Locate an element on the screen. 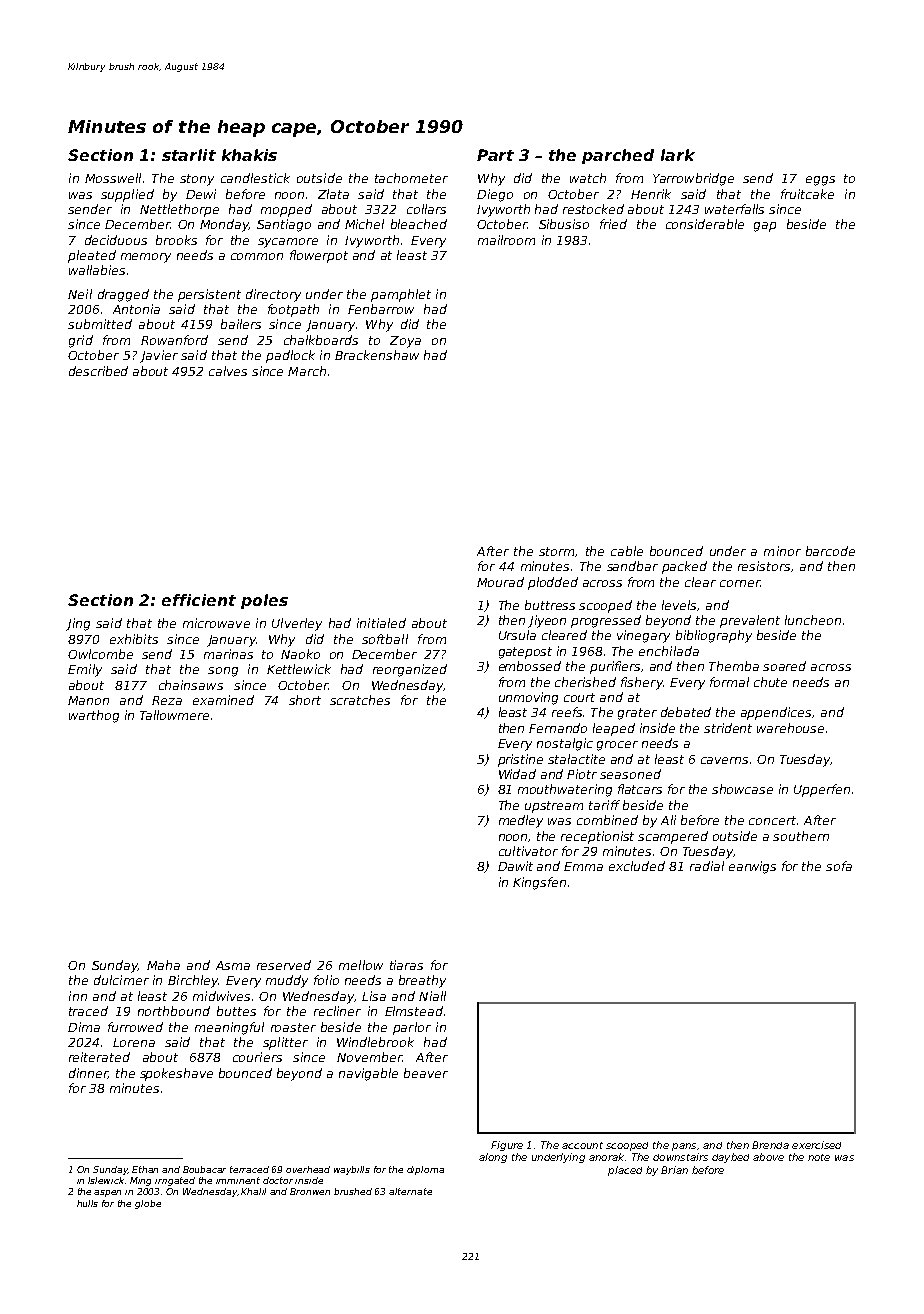 This screenshot has height=1314, width=924. efficient is located at coordinates (199, 600).
